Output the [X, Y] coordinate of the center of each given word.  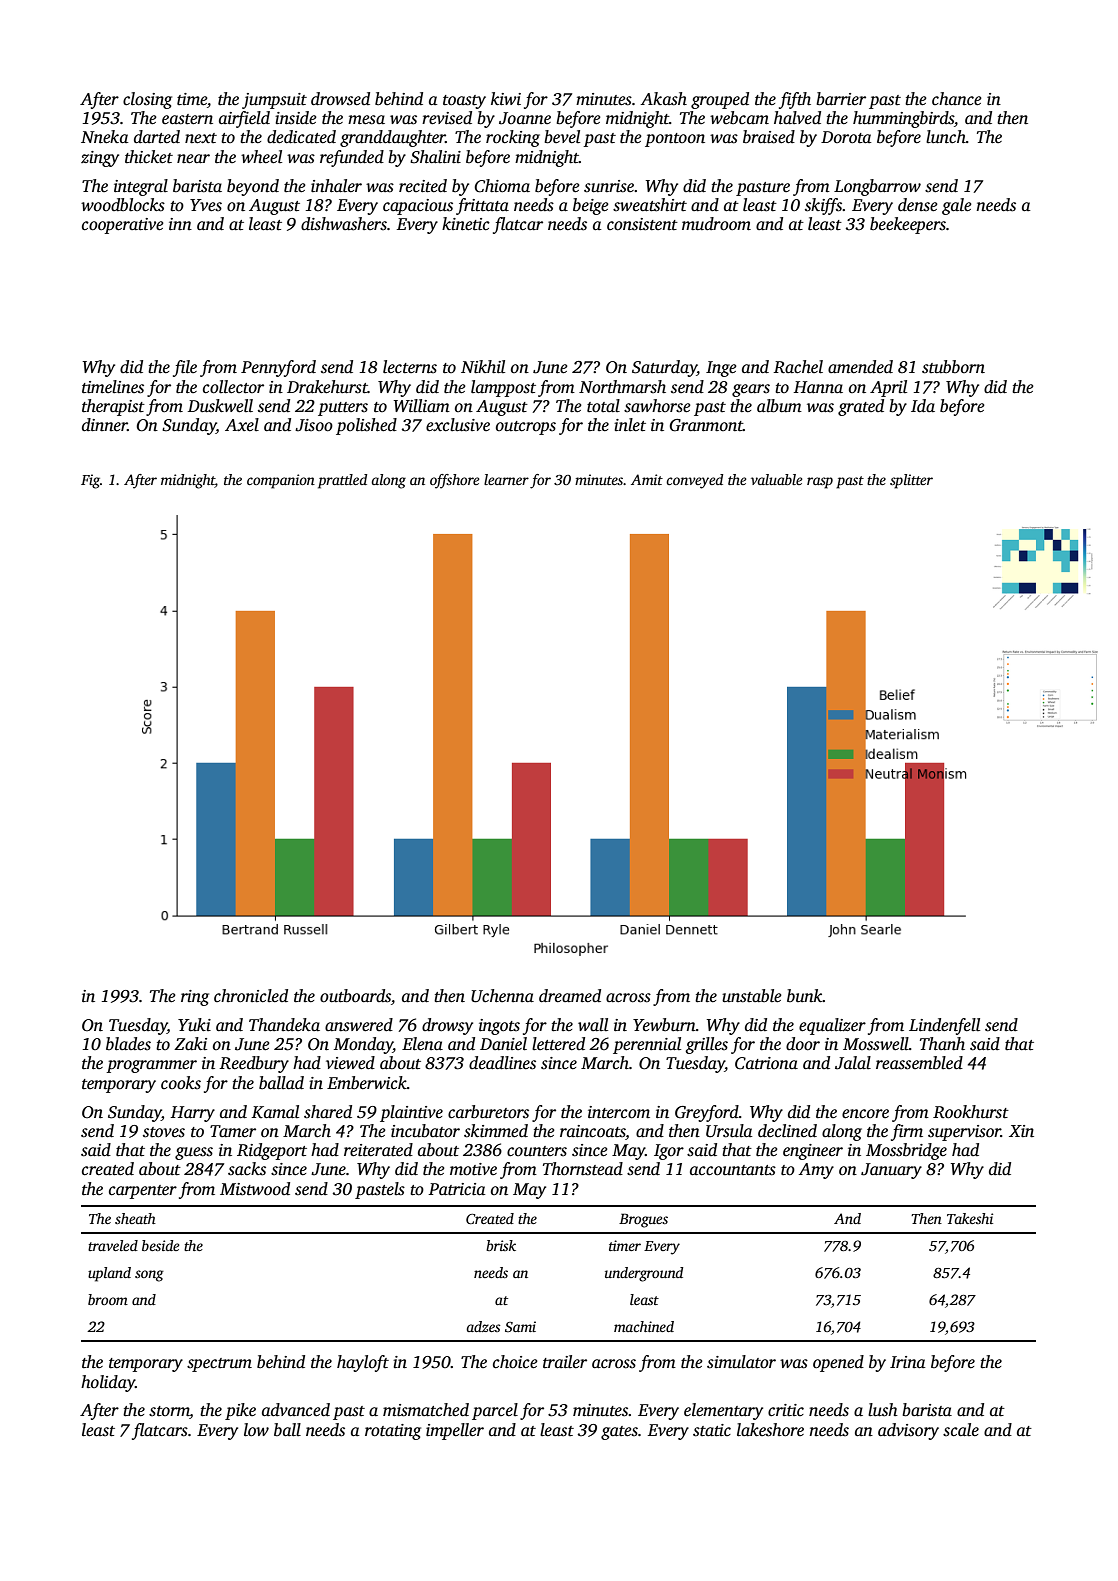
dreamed [570, 996]
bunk [805, 995]
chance [957, 99]
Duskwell [220, 406]
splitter [911, 481]
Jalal [853, 1063]
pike [240, 1411]
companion [281, 481]
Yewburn [664, 1025]
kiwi [506, 98]
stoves [164, 1132]
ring [195, 998]
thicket [149, 157]
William [422, 405]
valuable [776, 479]
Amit [647, 479]
